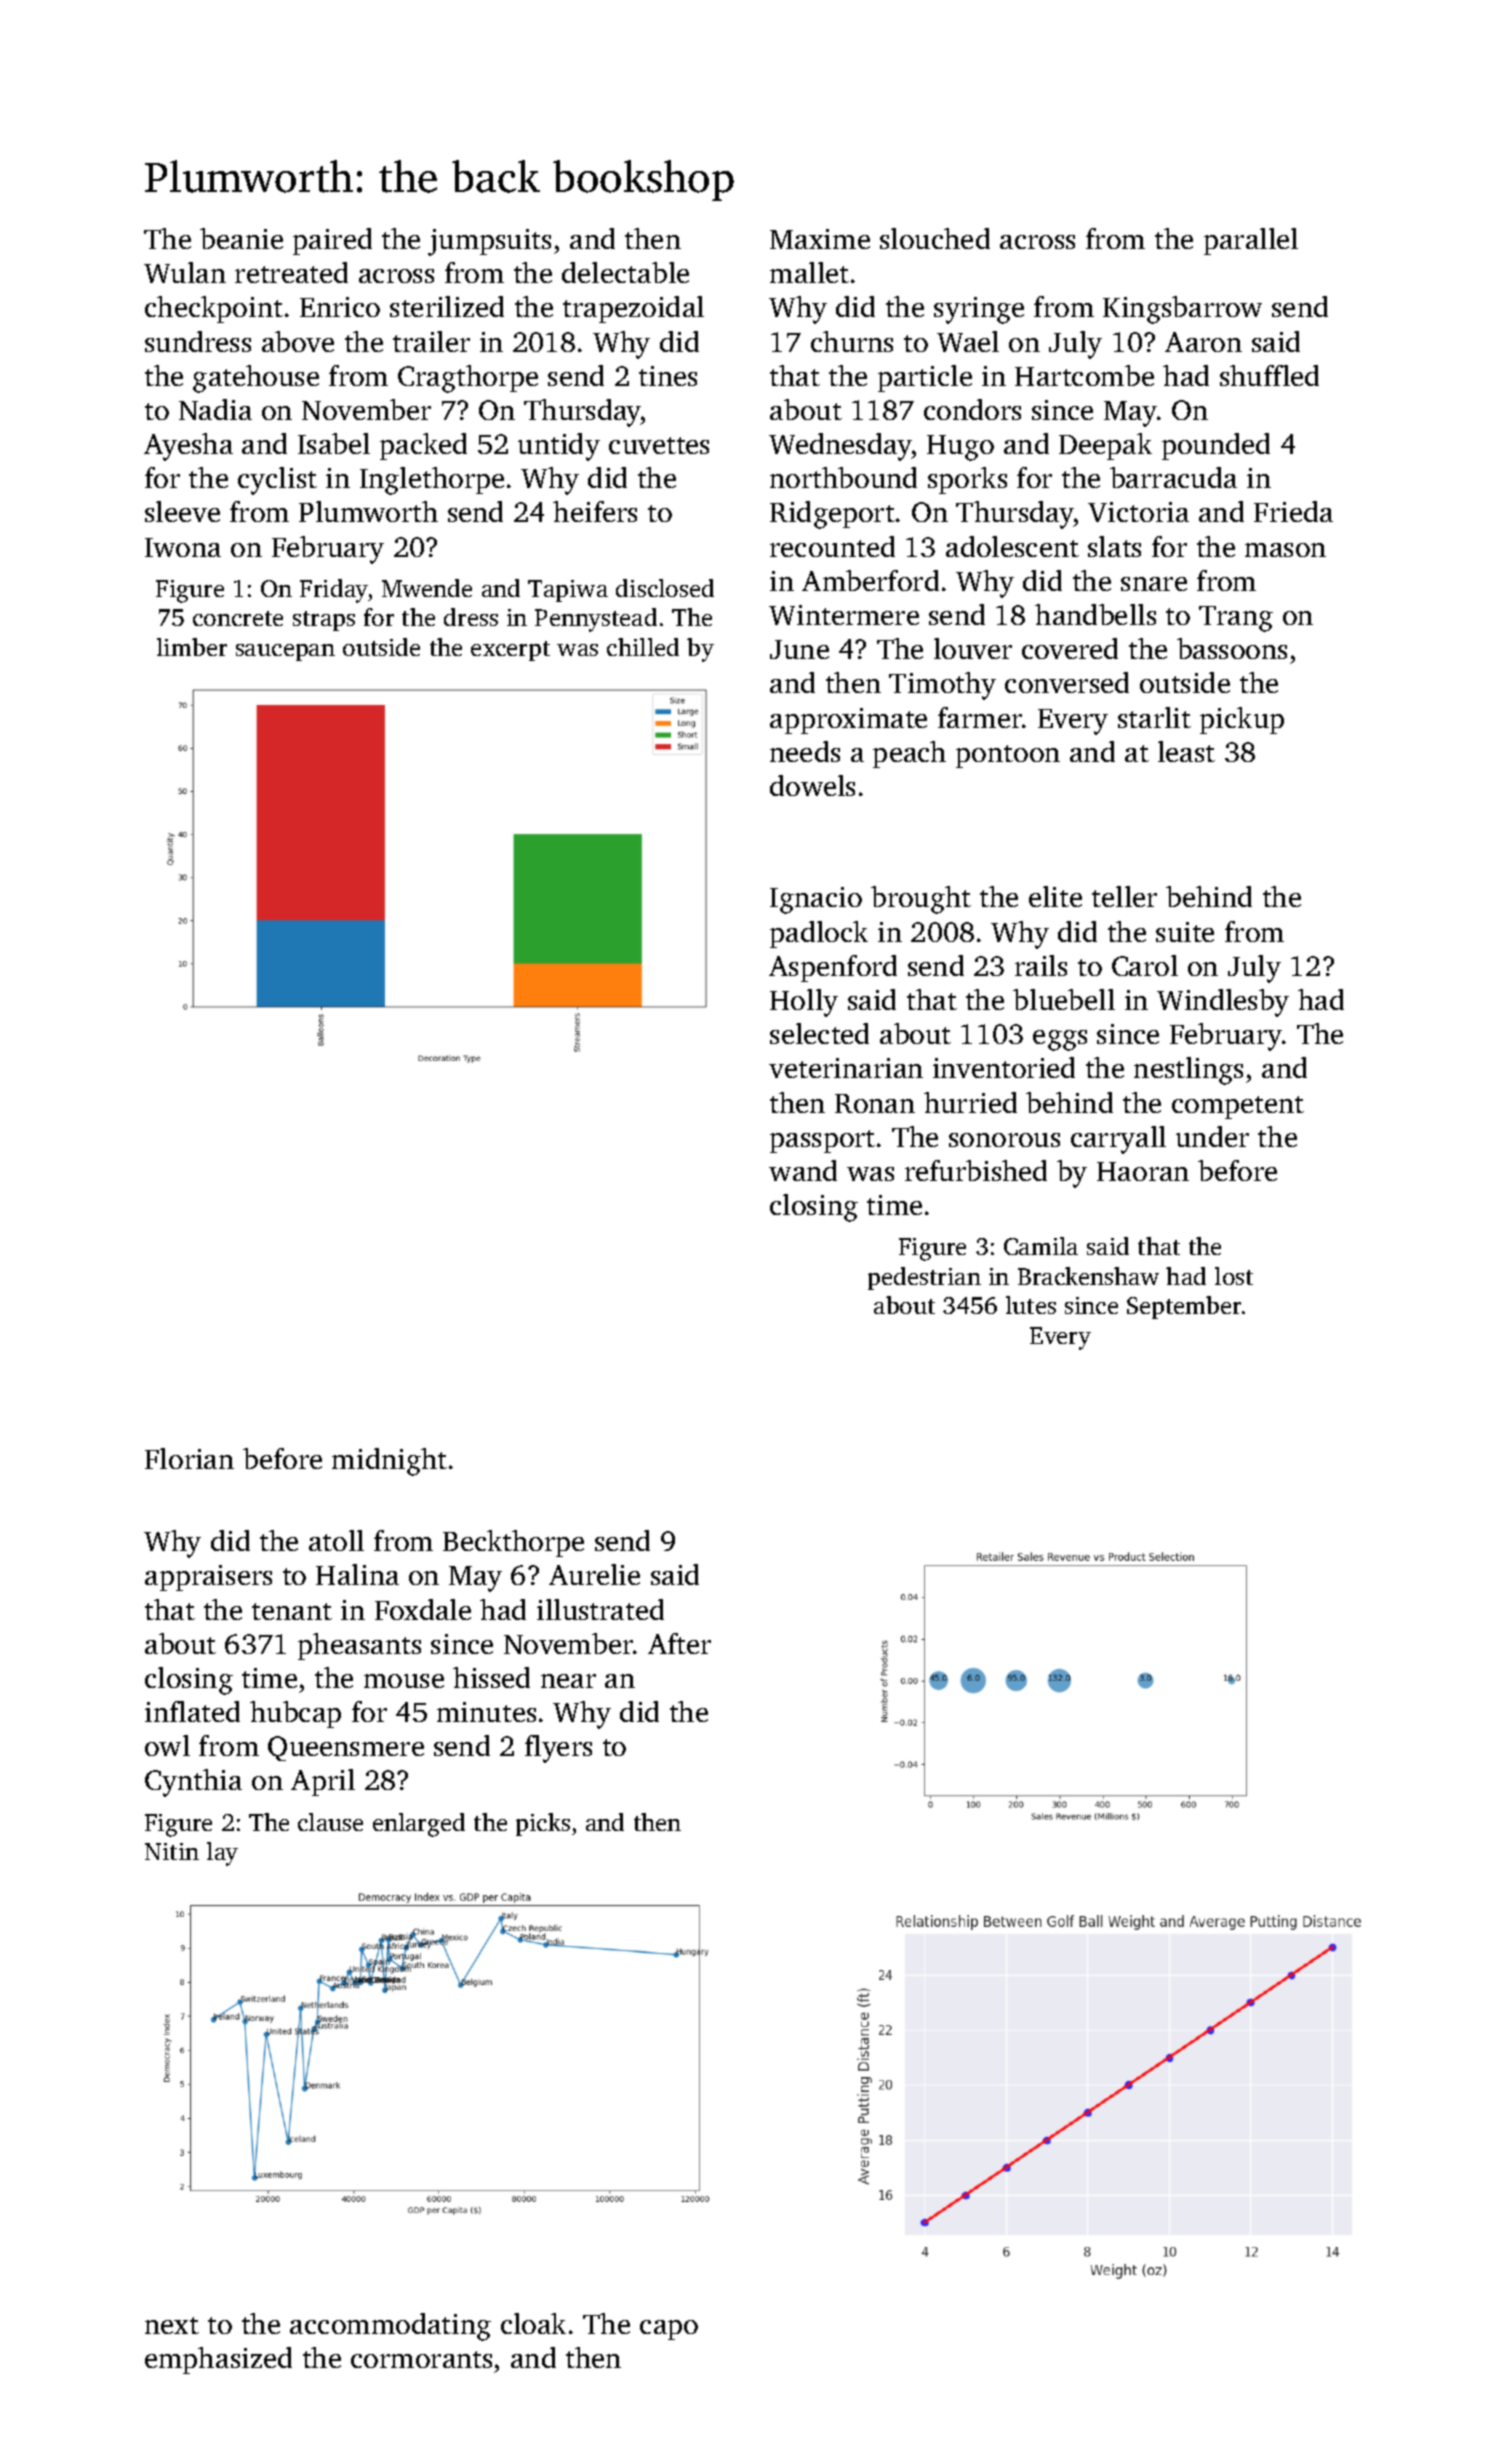 This screenshot has height=2464, width=1496. What do you see at coordinates (1203, 342) in the screenshot?
I see `Aaron` at bounding box center [1203, 342].
